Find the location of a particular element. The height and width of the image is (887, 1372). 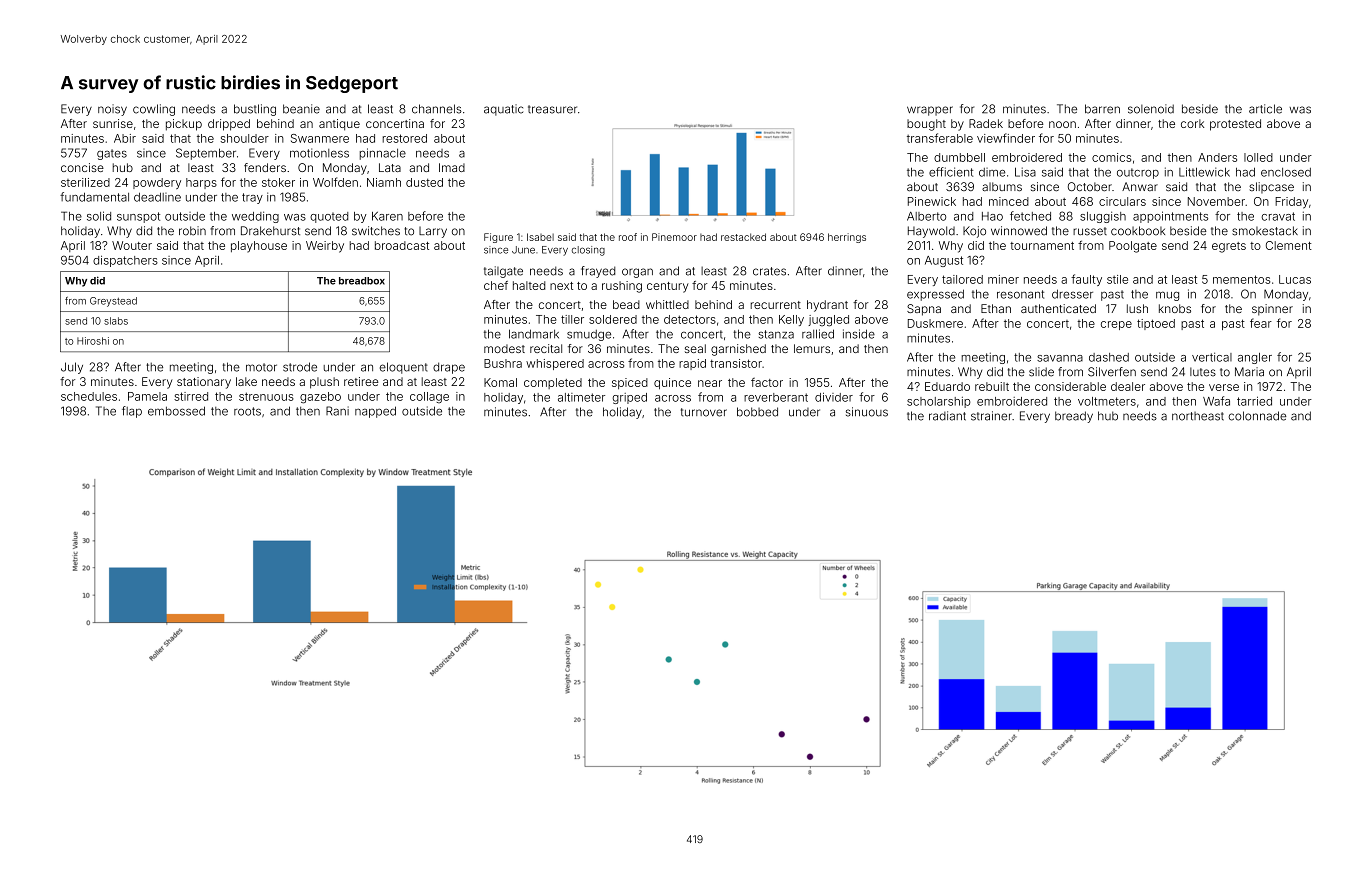

Poolgate is located at coordinates (1133, 247).
